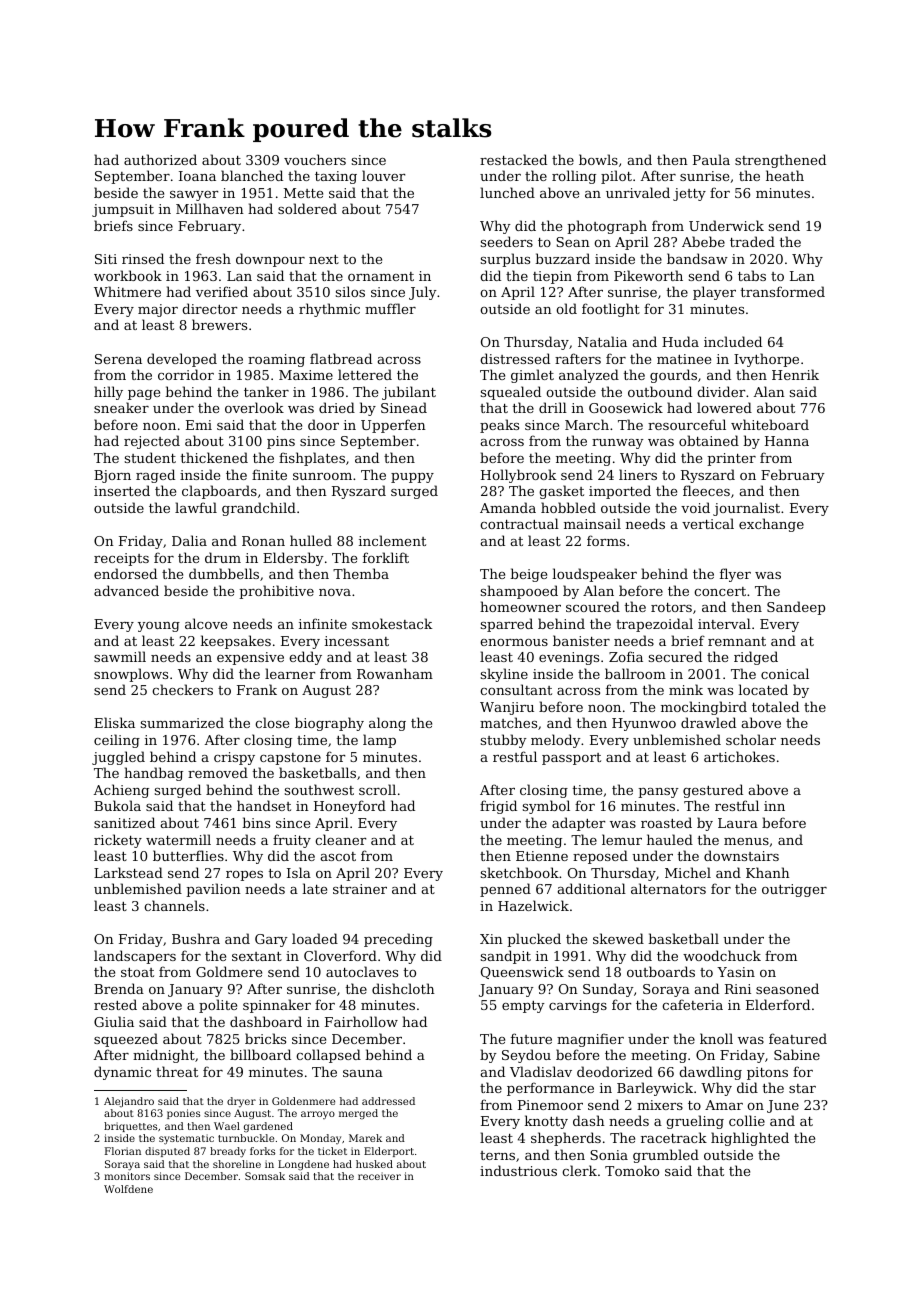  I want to click on raged, so click(155, 476).
